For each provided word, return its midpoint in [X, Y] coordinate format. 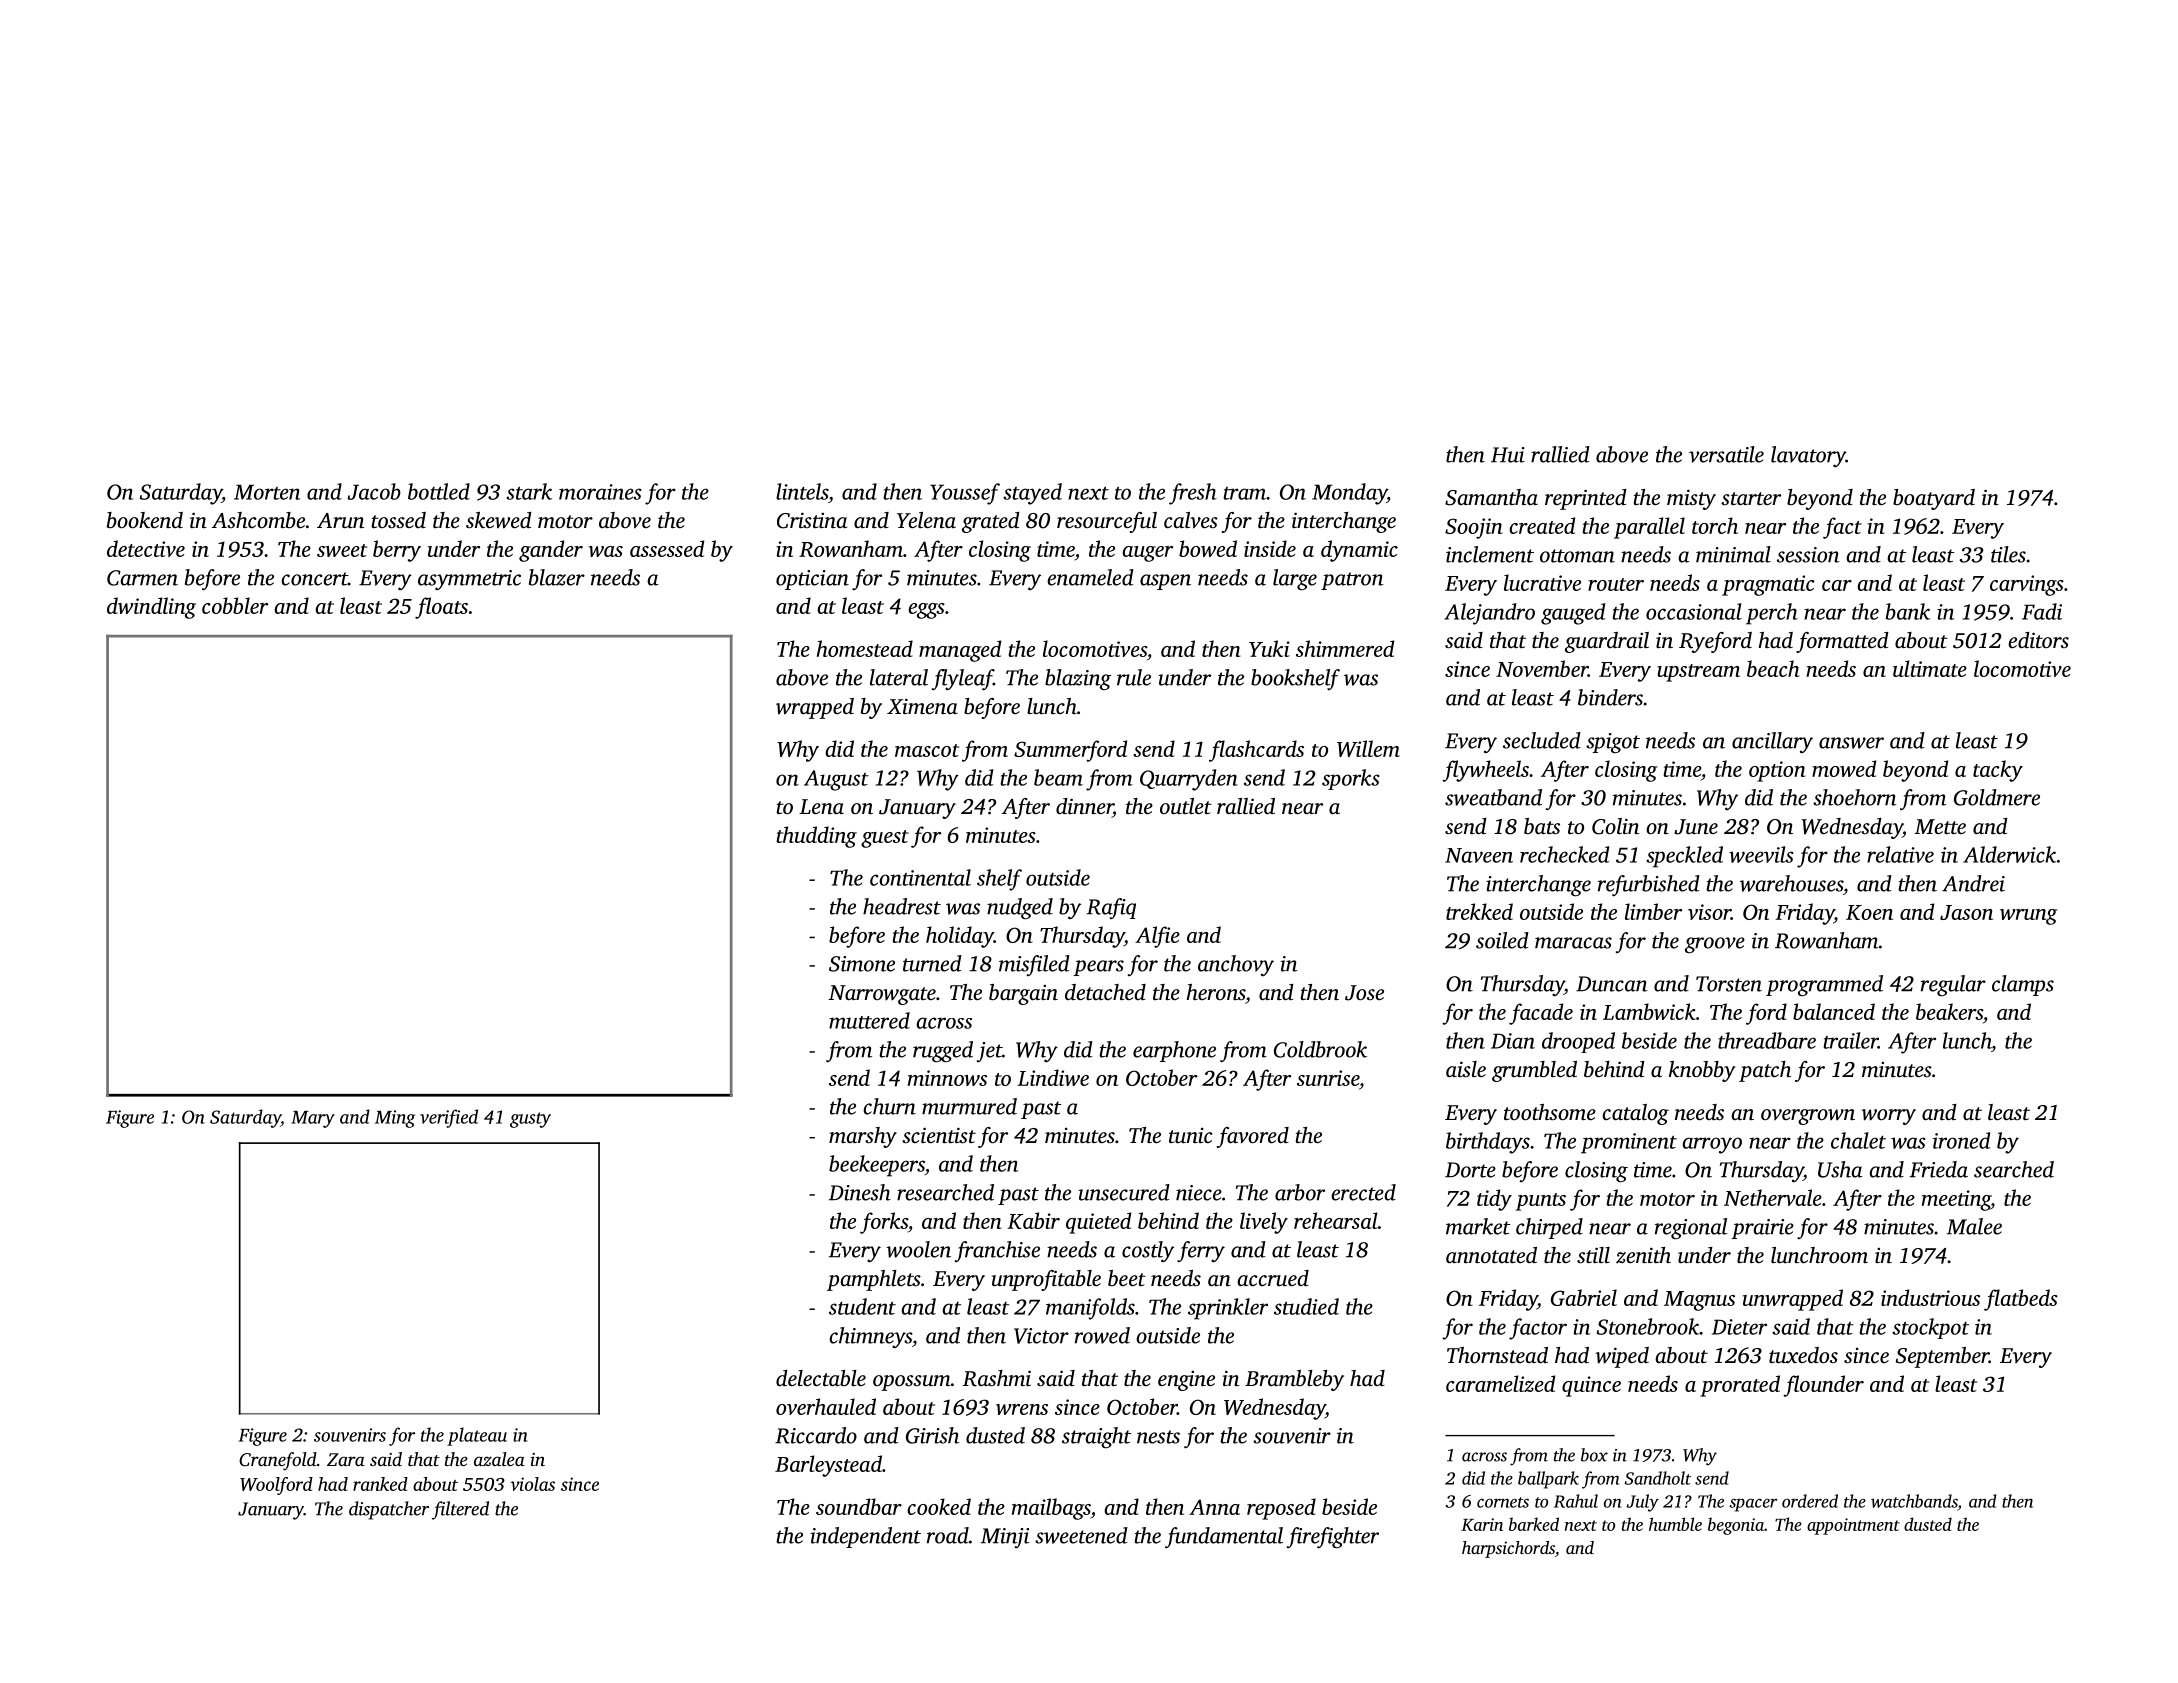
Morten [267, 492]
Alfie [1157, 937]
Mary [313, 1119]
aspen [1165, 582]
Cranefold [278, 1461]
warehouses [1791, 883]
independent [865, 1537]
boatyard [1934, 499]
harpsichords [1508, 1549]
